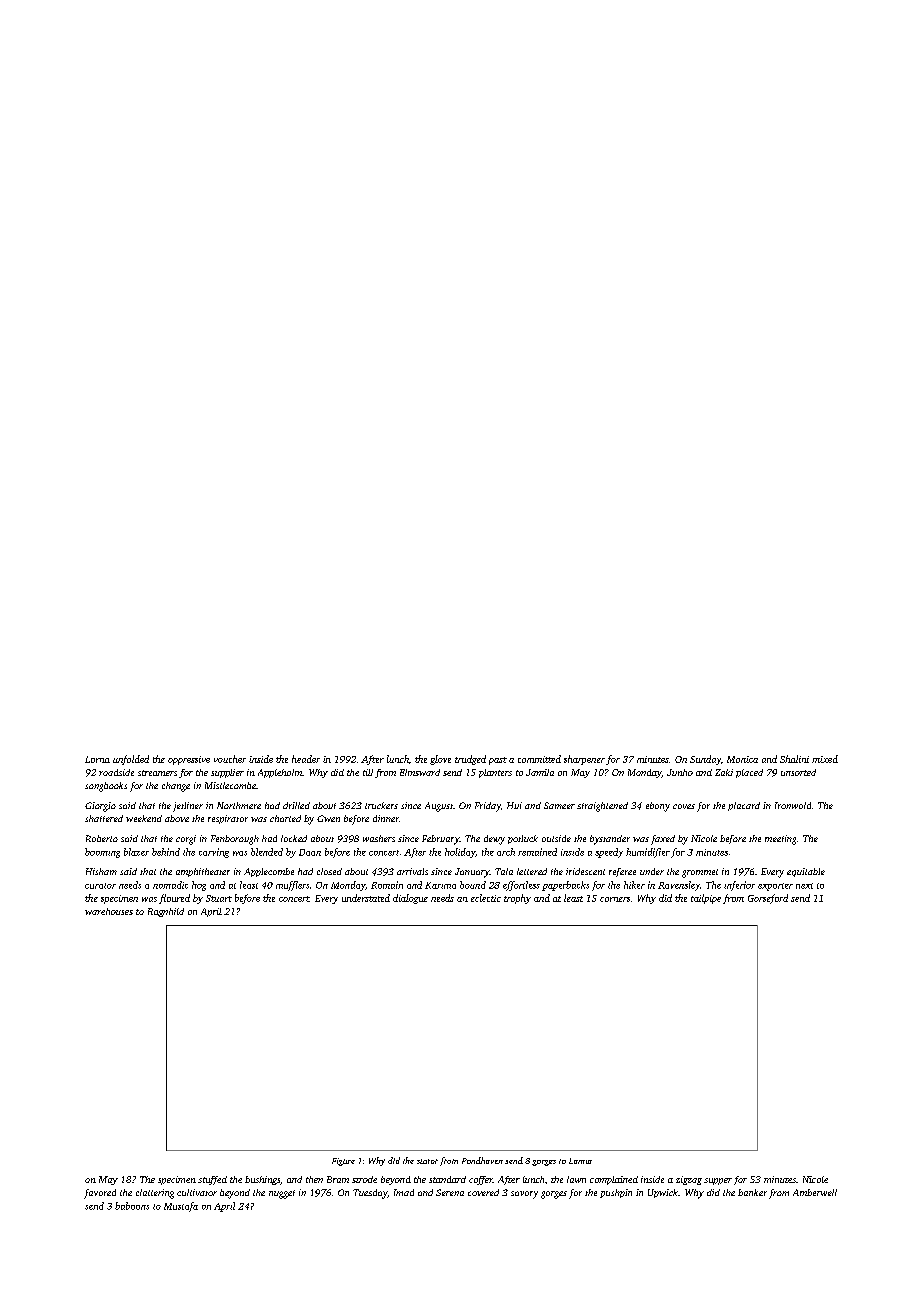  Describe the element at coordinates (775, 887) in the screenshot. I see `exporter` at that location.
